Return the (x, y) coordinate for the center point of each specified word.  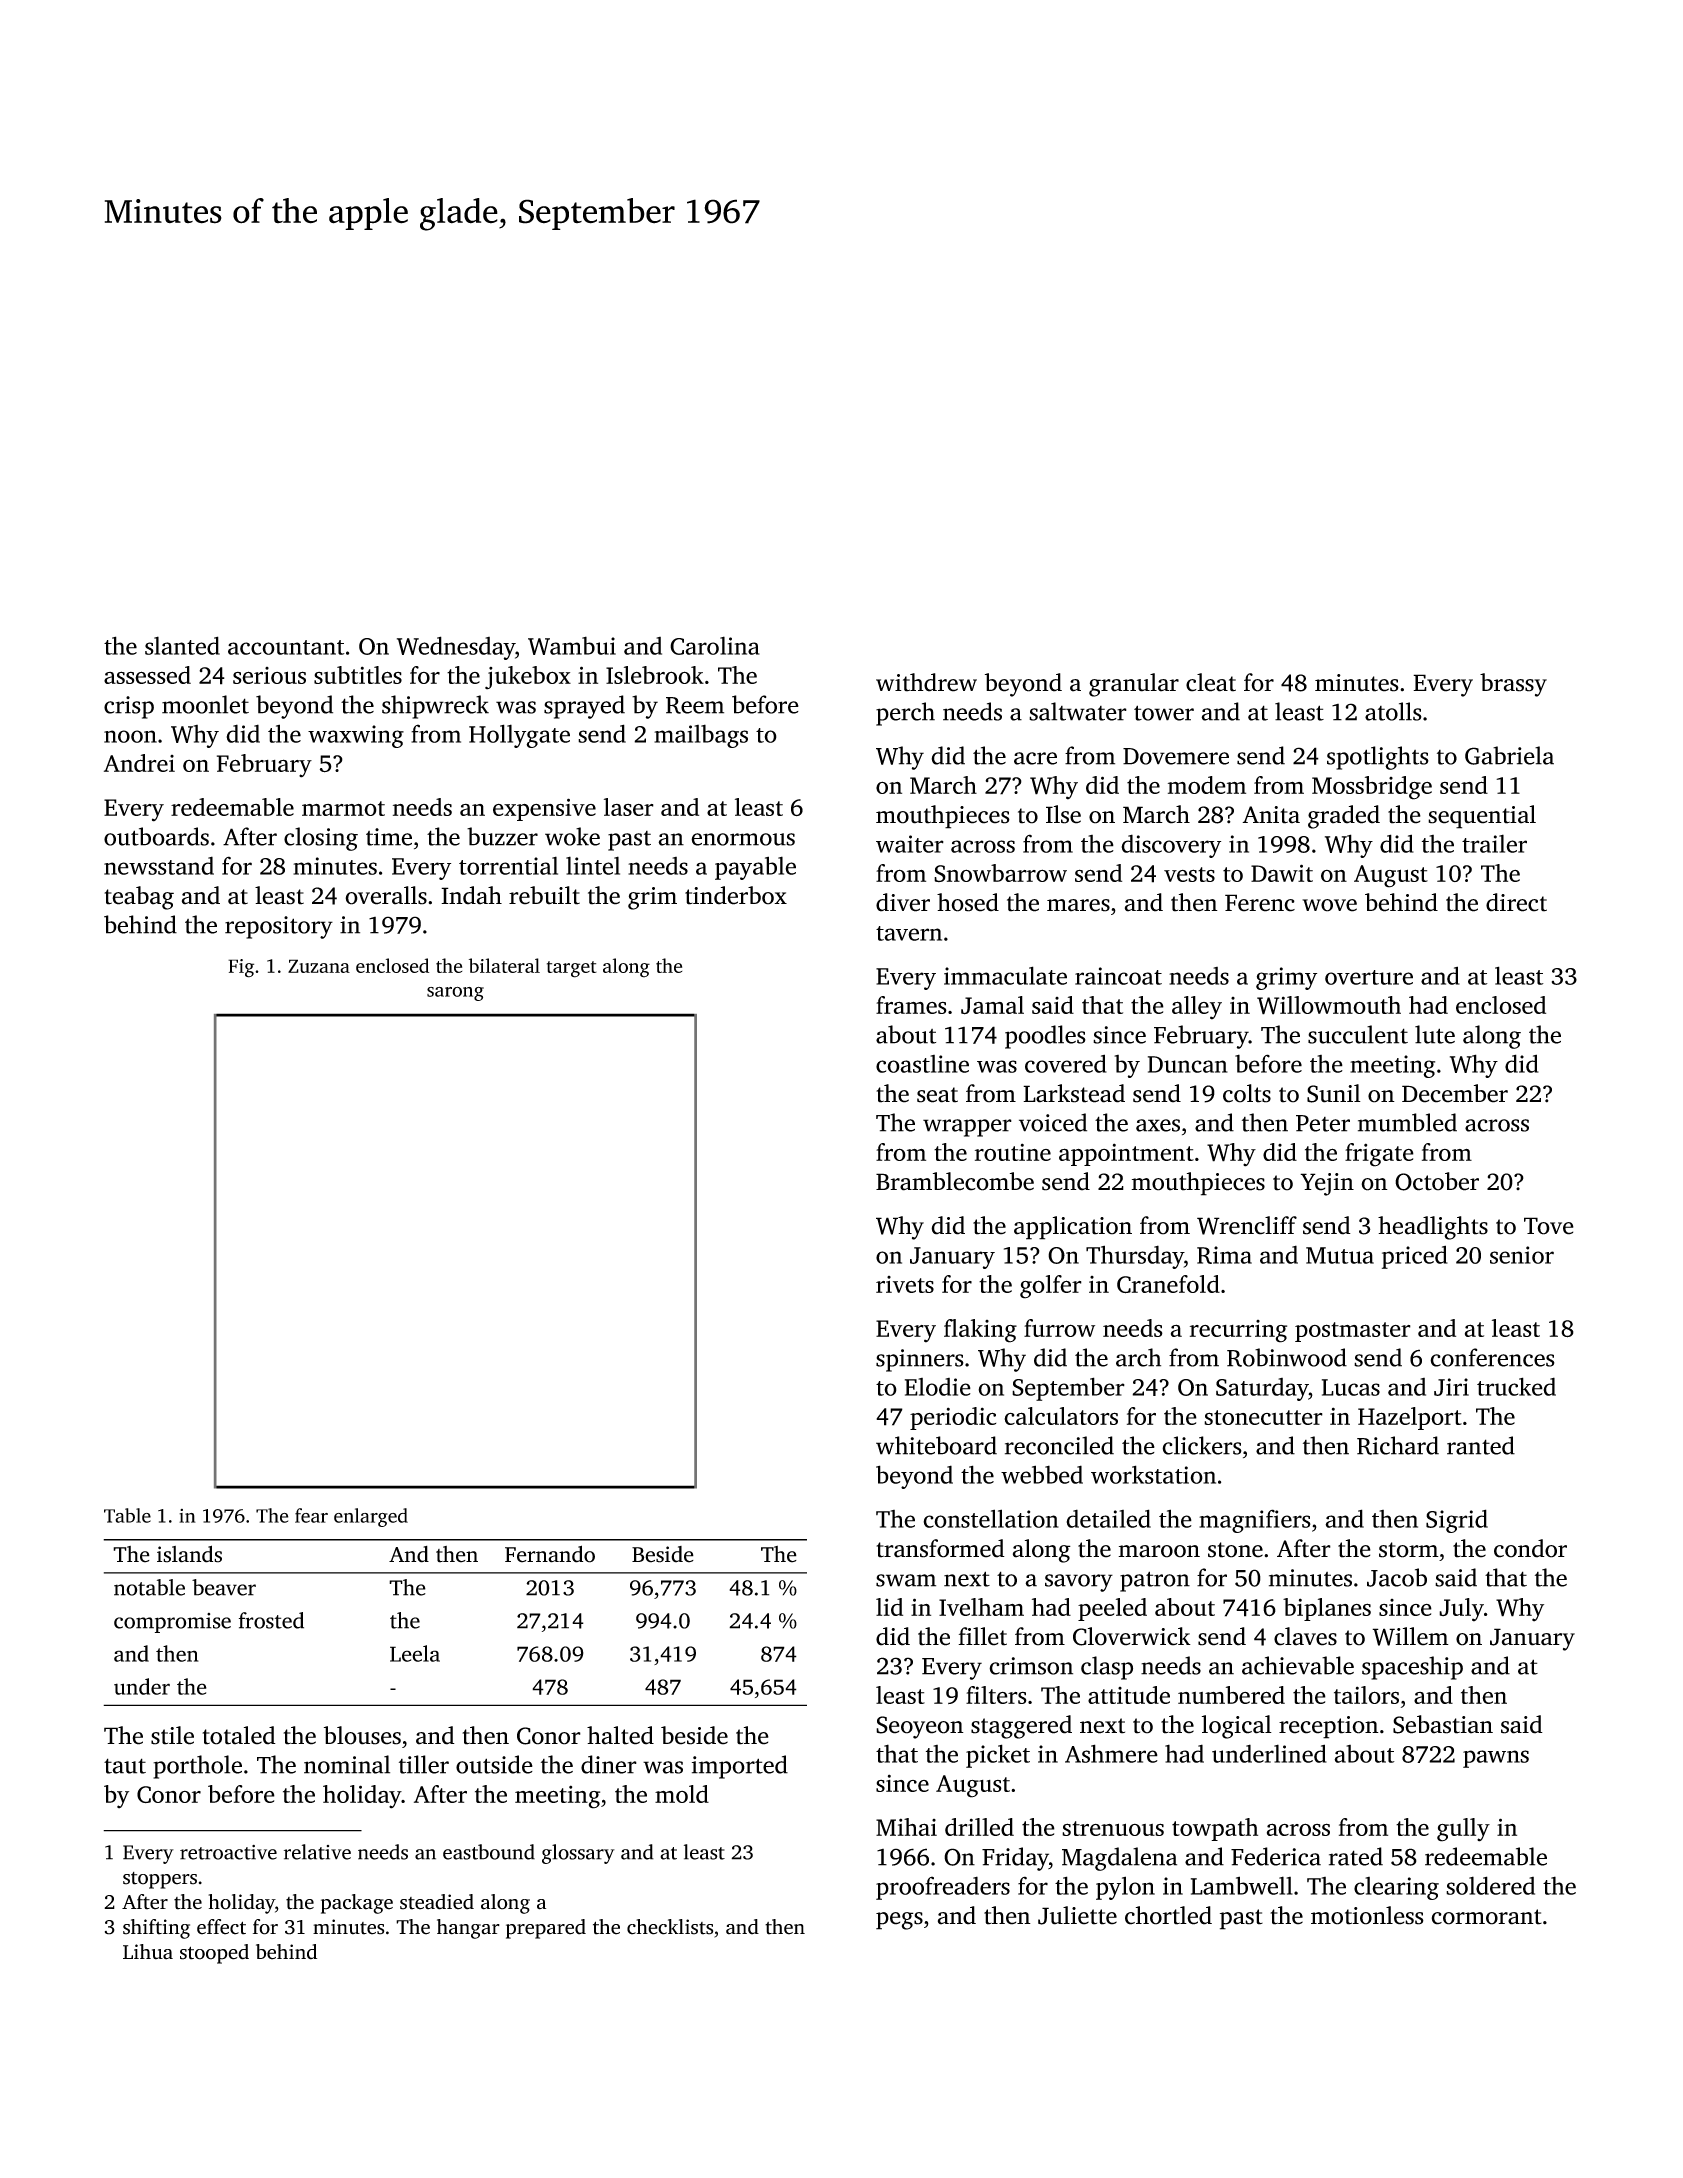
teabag (139, 898)
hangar (468, 1929)
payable (755, 868)
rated (1356, 1856)
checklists (670, 1927)
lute (1435, 1034)
